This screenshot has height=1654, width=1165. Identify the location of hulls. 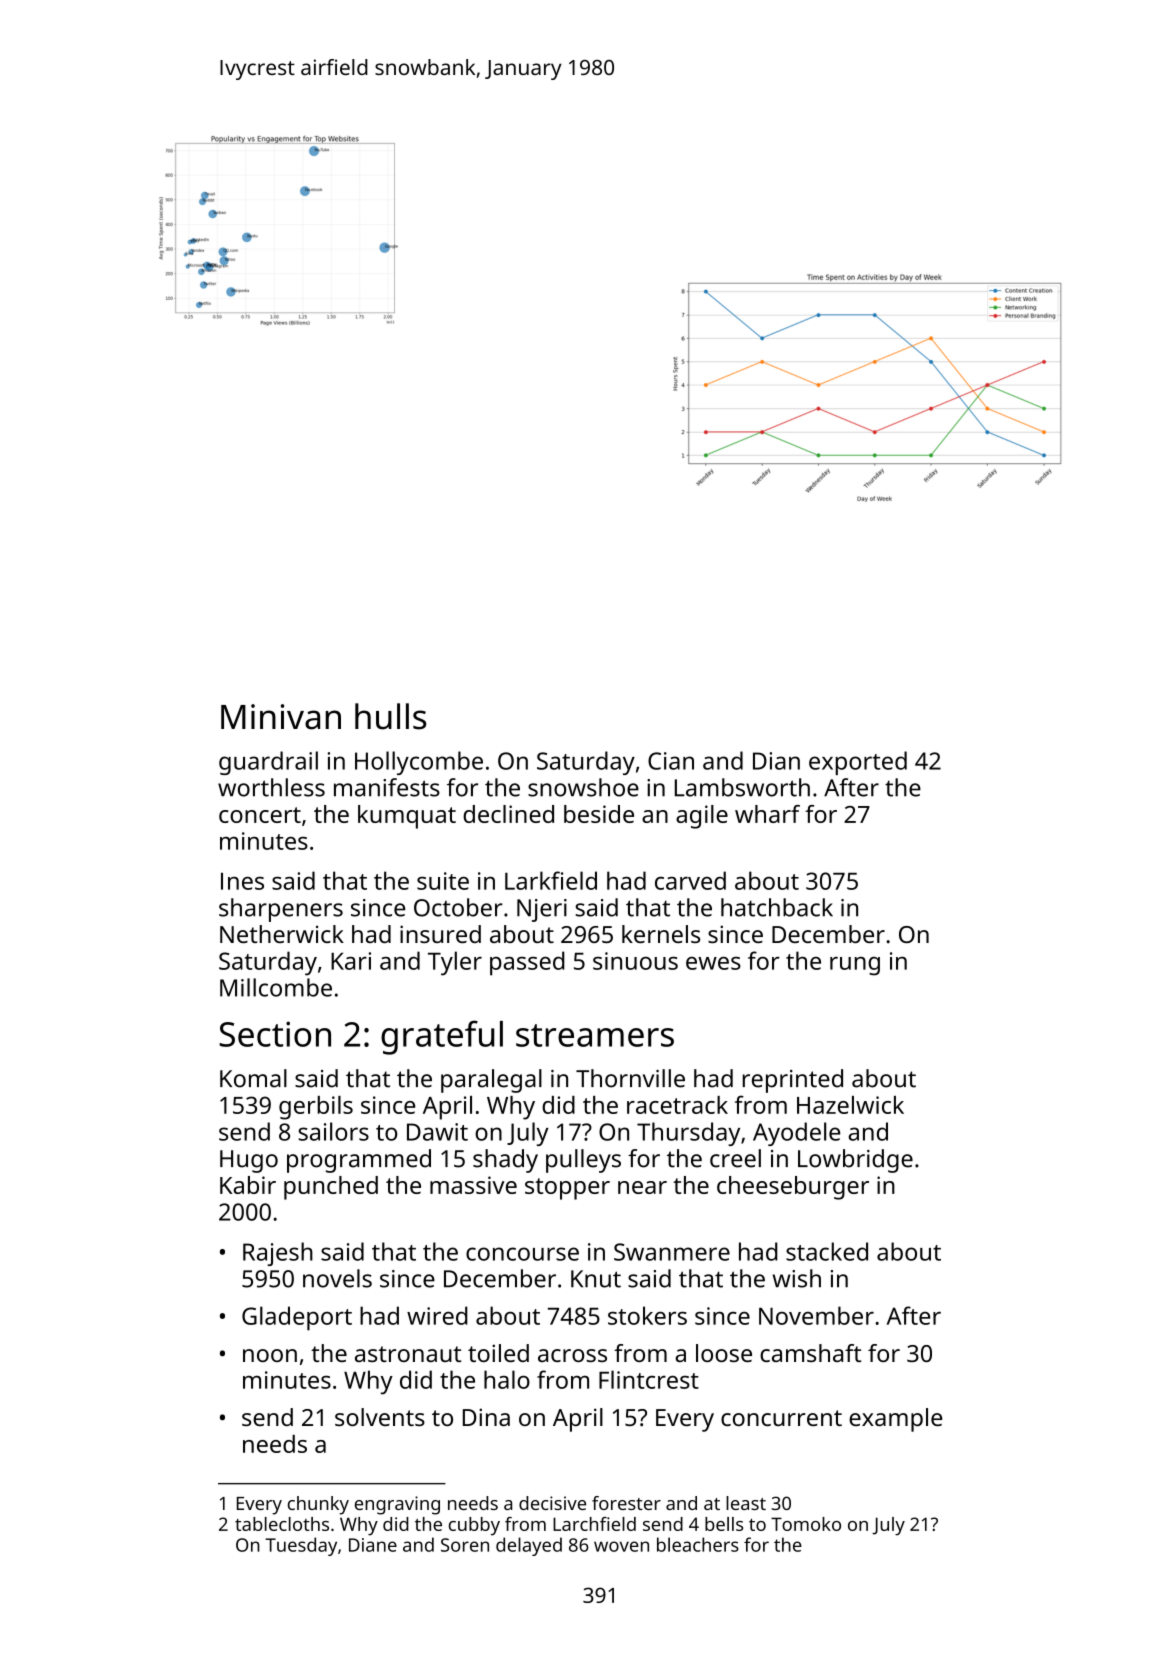
(390, 716).
